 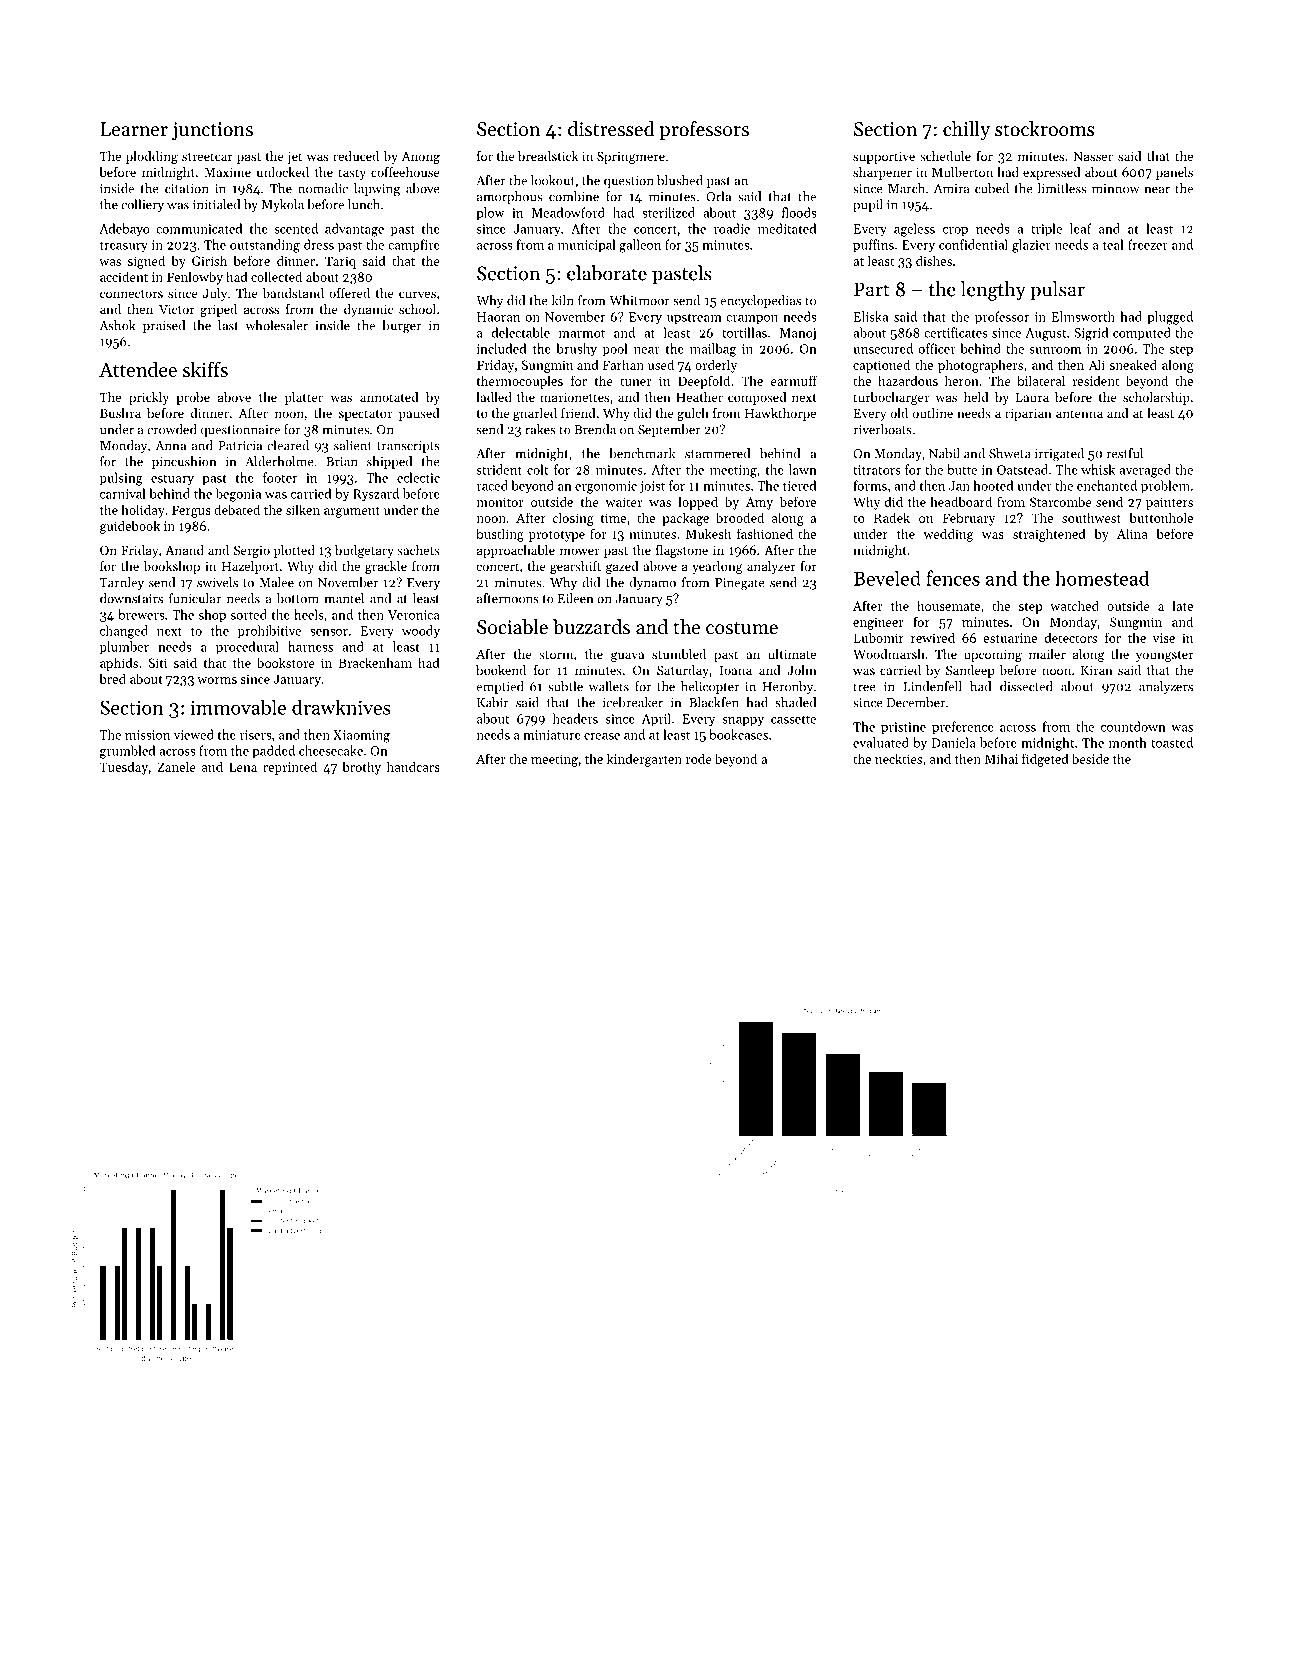 What do you see at coordinates (1132, 533) in the screenshot?
I see `Alina` at bounding box center [1132, 533].
